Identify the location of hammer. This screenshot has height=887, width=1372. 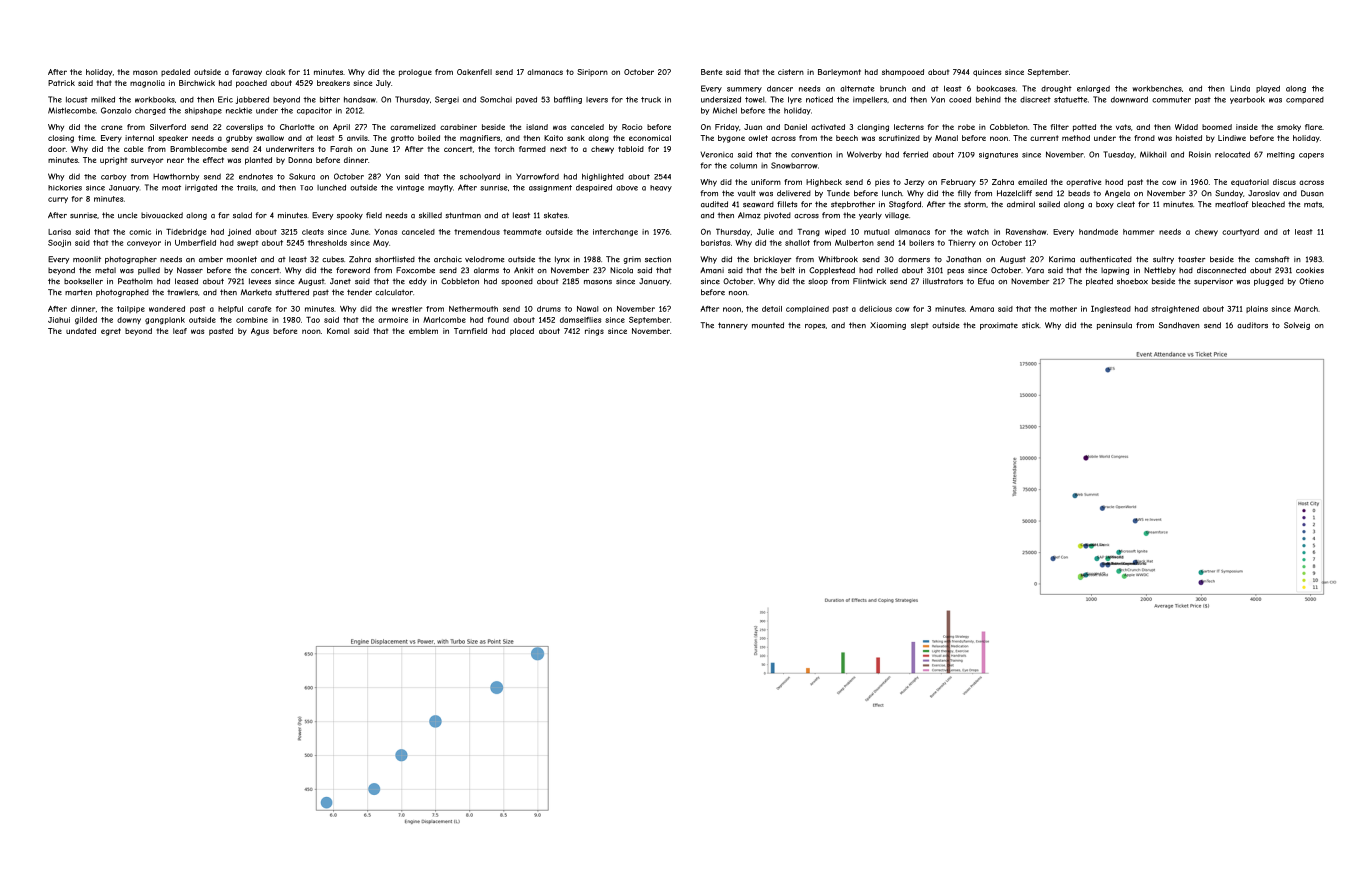
(1138, 232).
